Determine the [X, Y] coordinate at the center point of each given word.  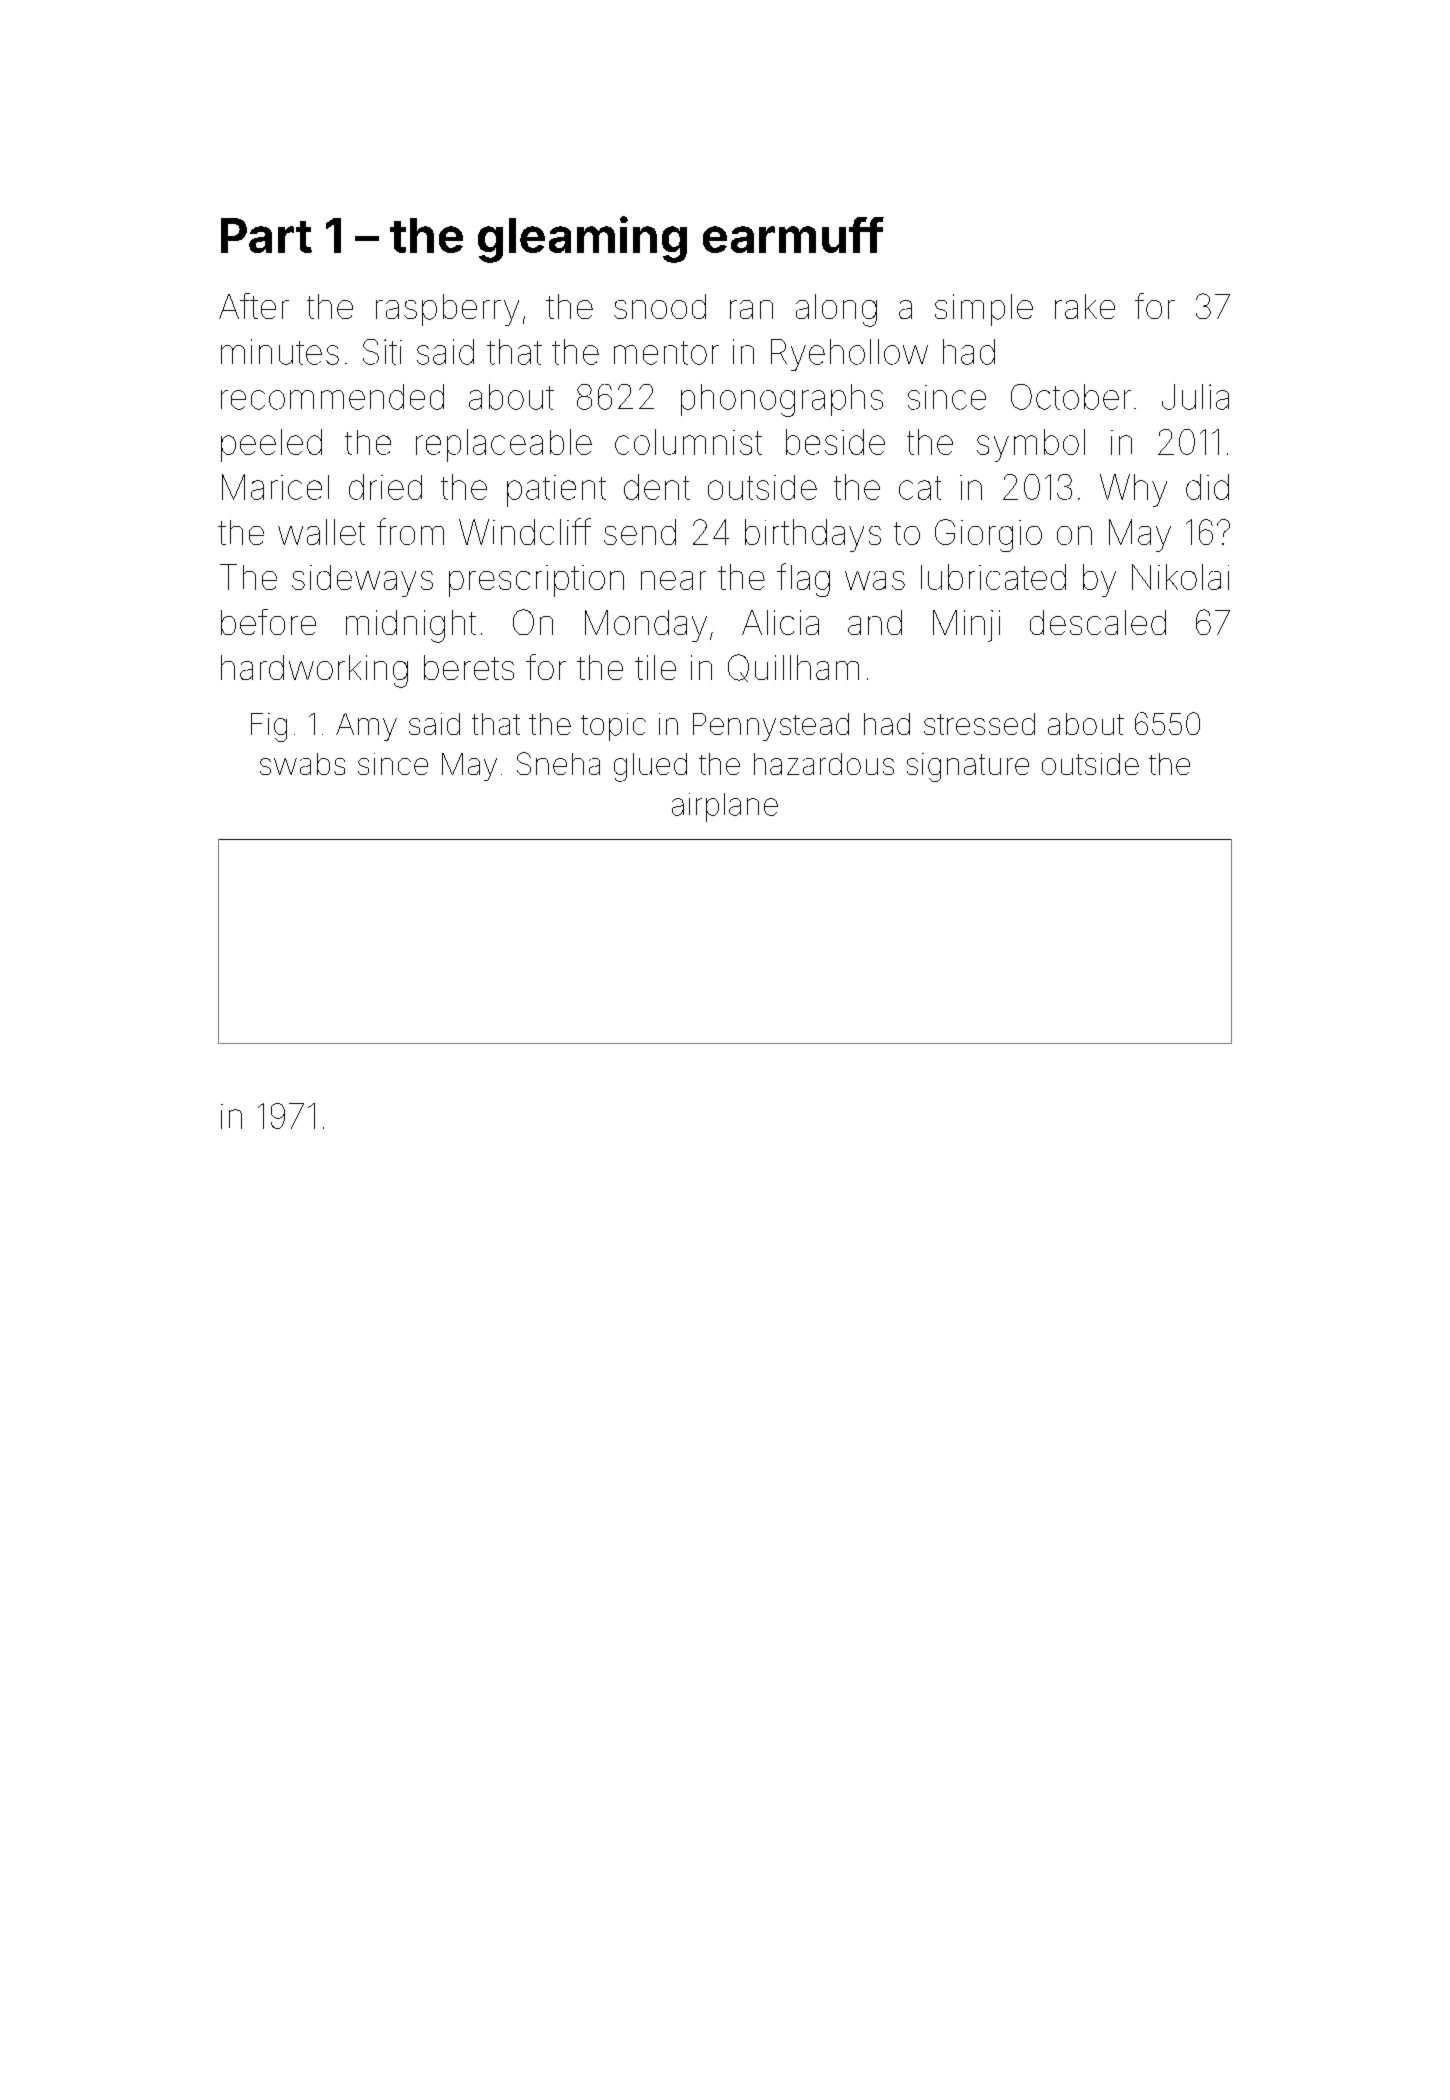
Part [266, 235]
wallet [321, 532]
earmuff [793, 235]
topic [613, 727]
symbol [1031, 445]
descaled [1098, 622]
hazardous [824, 764]
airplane [725, 807]
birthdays [813, 535]
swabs [302, 764]
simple [984, 310]
